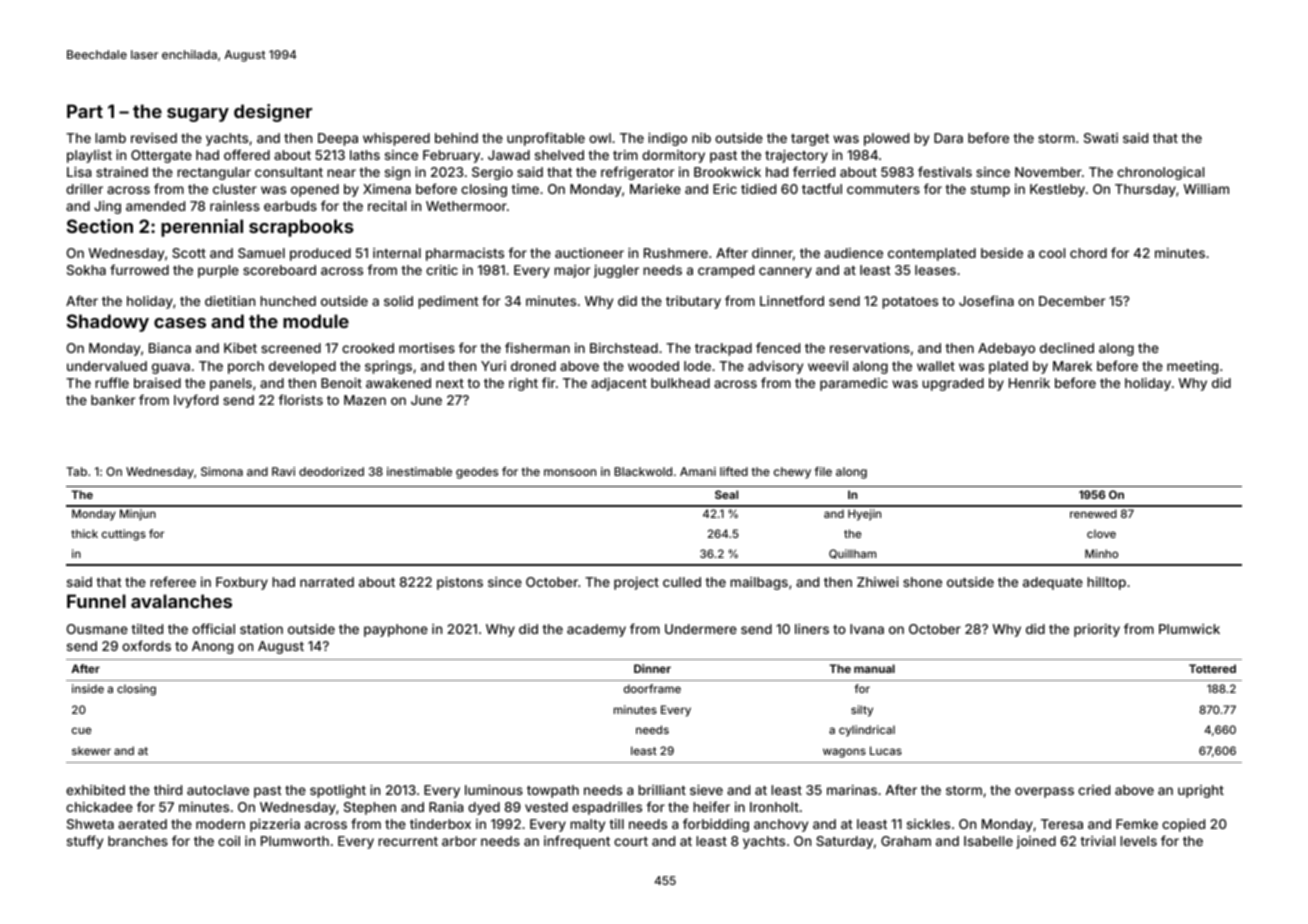  I want to click on Part, so click(85, 111).
